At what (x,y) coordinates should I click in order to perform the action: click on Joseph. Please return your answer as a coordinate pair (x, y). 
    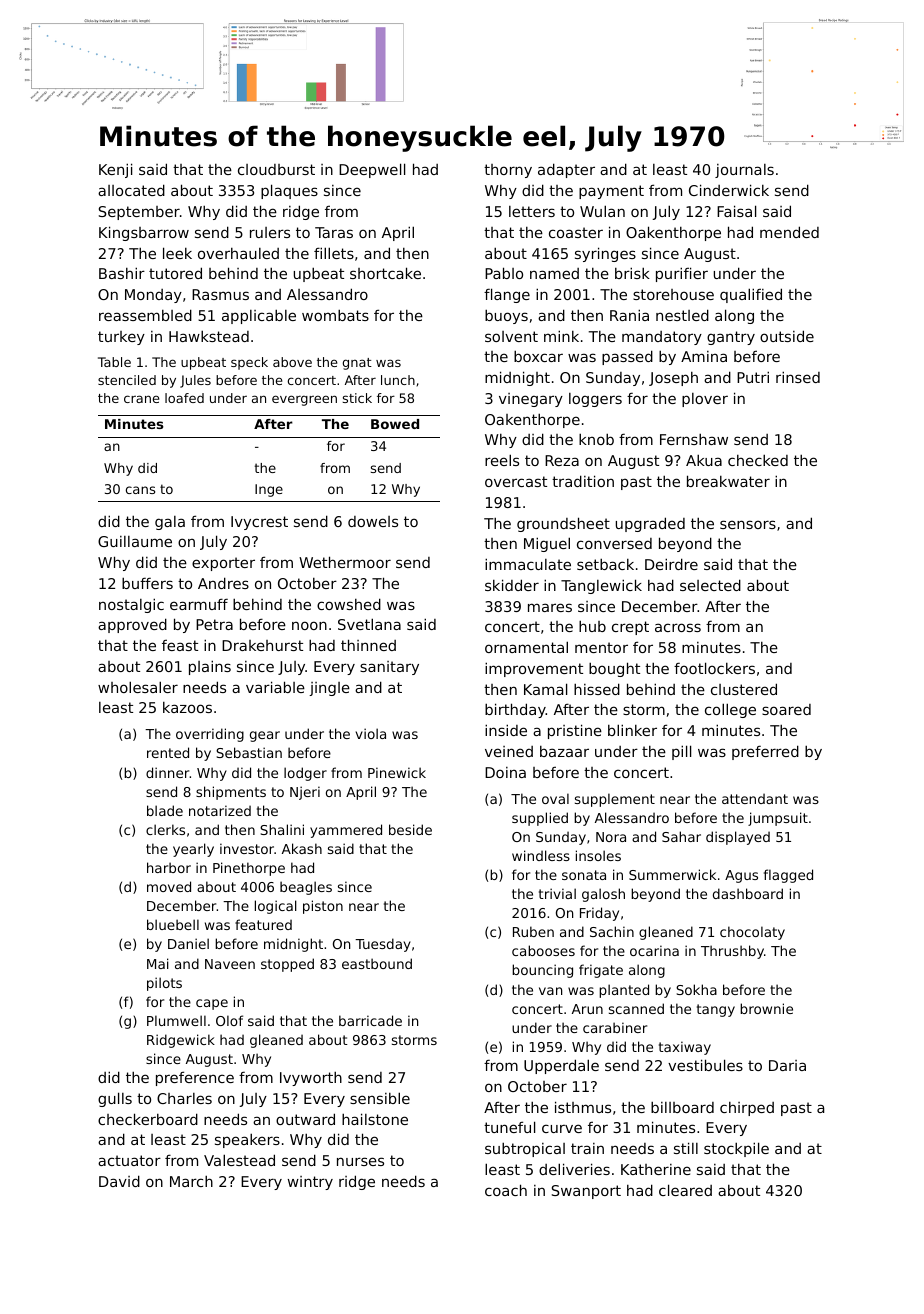
    Looking at the image, I should click on (673, 379).
